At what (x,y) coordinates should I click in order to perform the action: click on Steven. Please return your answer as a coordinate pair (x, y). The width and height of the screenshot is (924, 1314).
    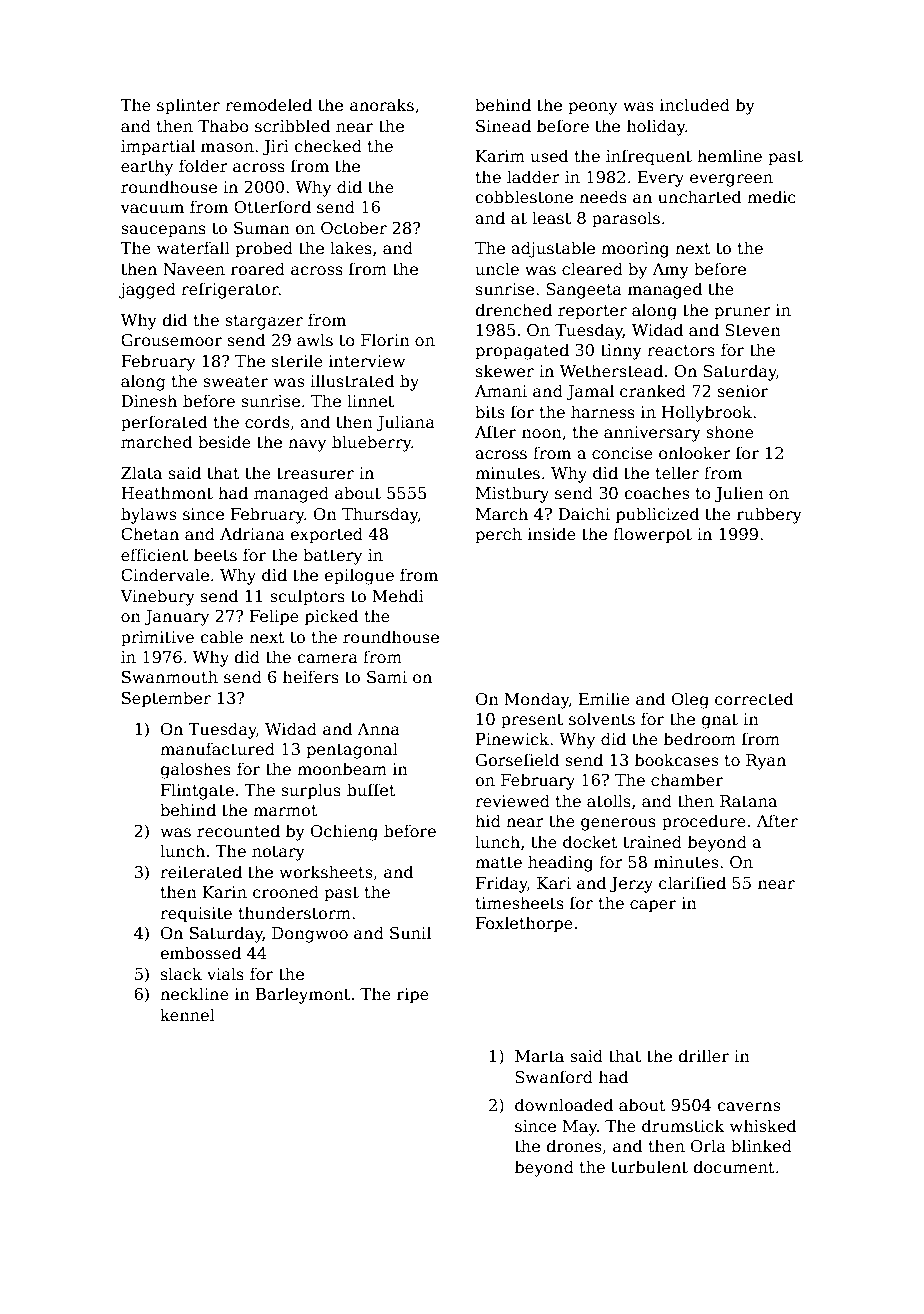
    Looking at the image, I should click on (753, 330).
